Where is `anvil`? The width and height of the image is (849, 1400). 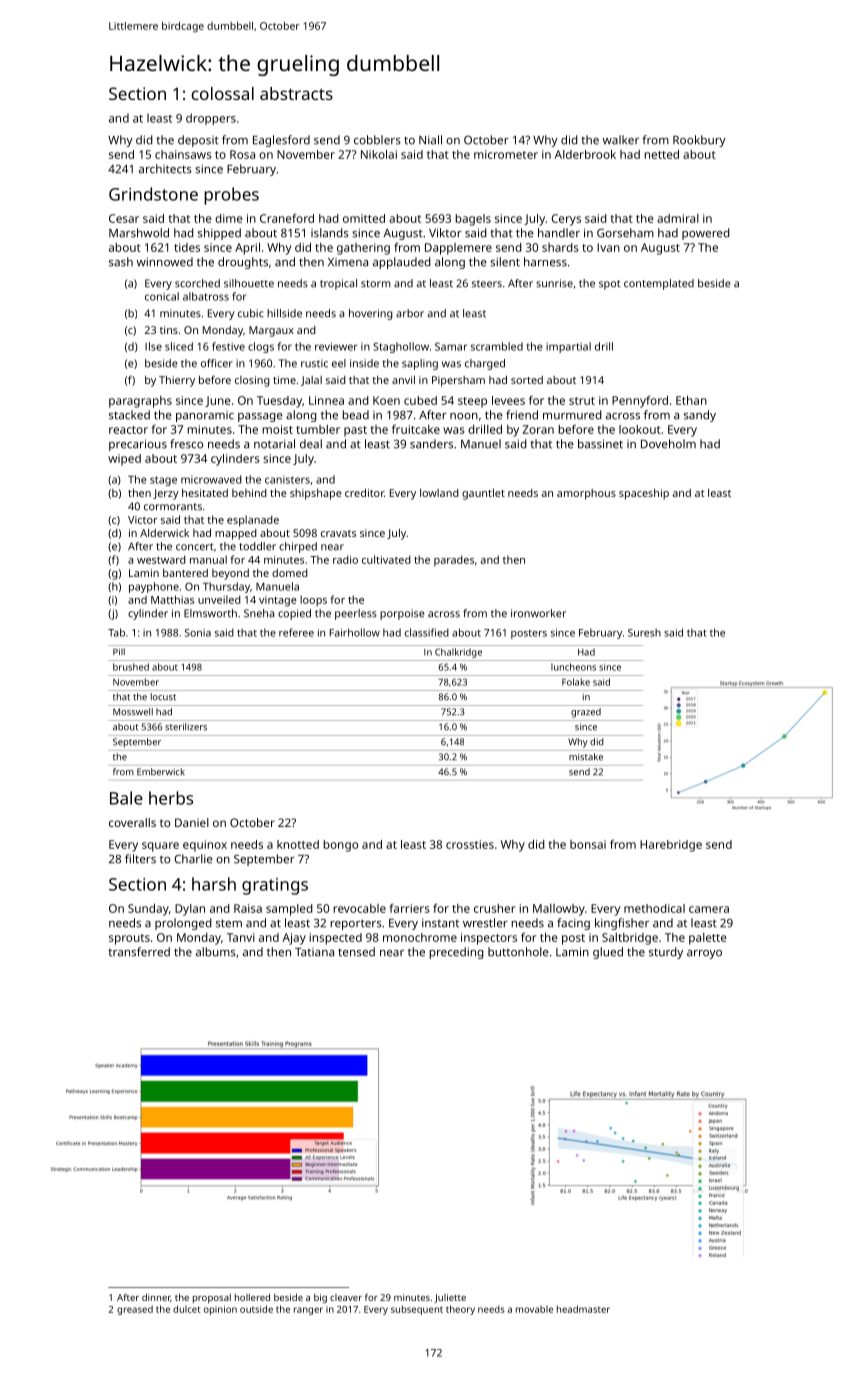 anvil is located at coordinates (403, 380).
